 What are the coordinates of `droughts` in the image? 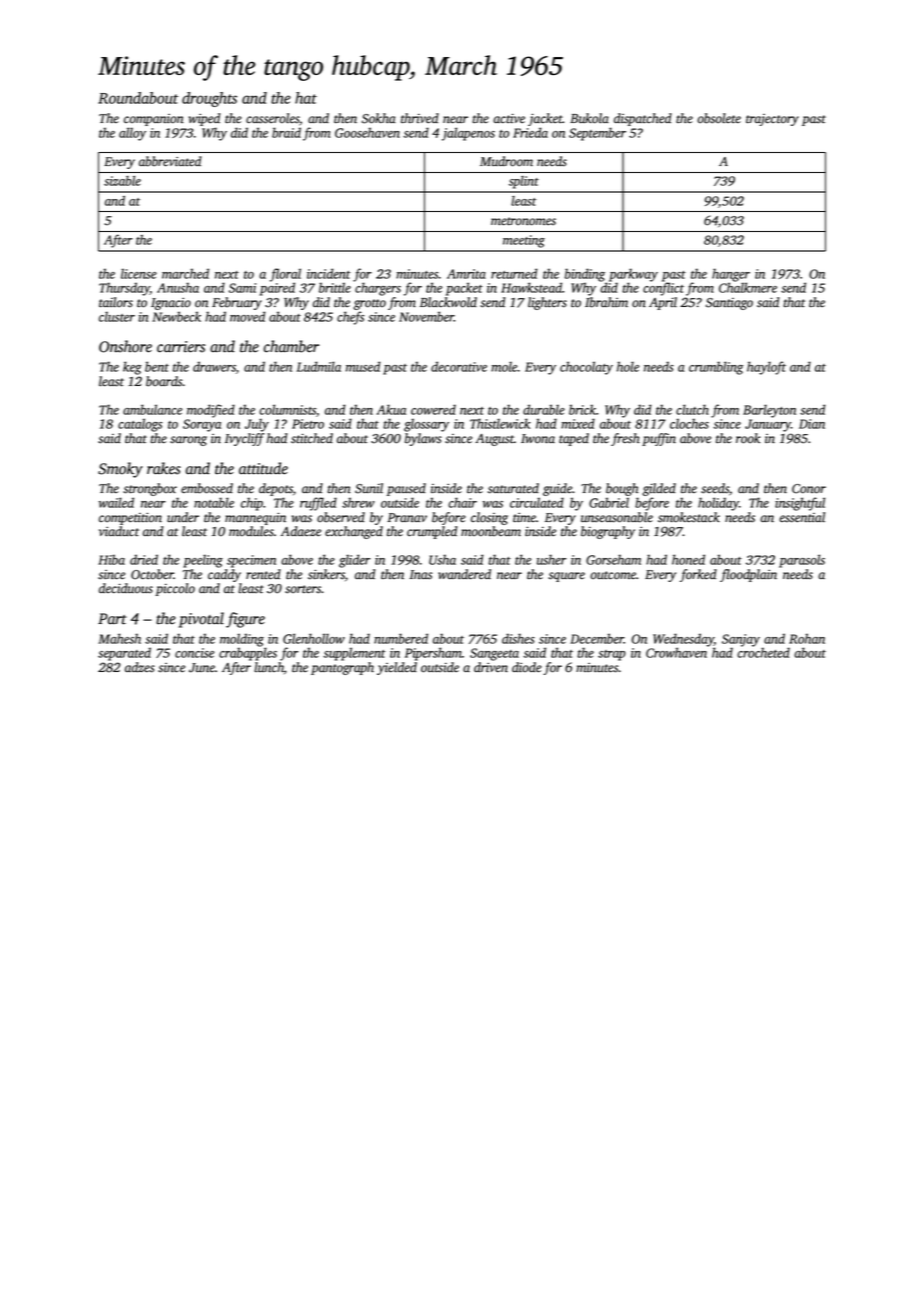 It's located at (209, 99).
